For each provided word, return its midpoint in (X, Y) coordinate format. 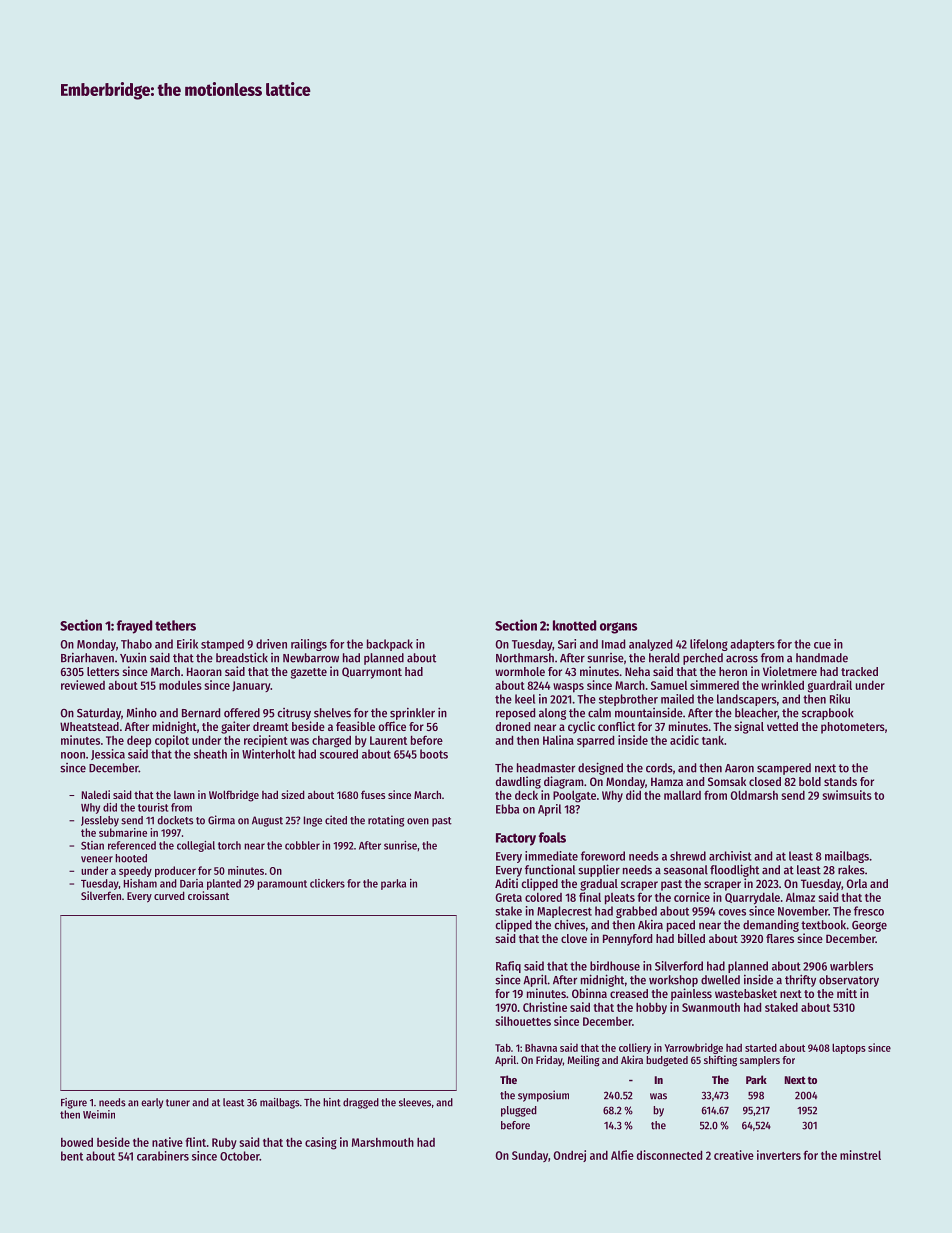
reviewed (83, 685)
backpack (390, 645)
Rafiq (508, 967)
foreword (603, 856)
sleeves (415, 1102)
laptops (849, 1048)
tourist (153, 807)
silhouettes (523, 1021)
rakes (851, 870)
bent (72, 1156)
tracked (859, 671)
